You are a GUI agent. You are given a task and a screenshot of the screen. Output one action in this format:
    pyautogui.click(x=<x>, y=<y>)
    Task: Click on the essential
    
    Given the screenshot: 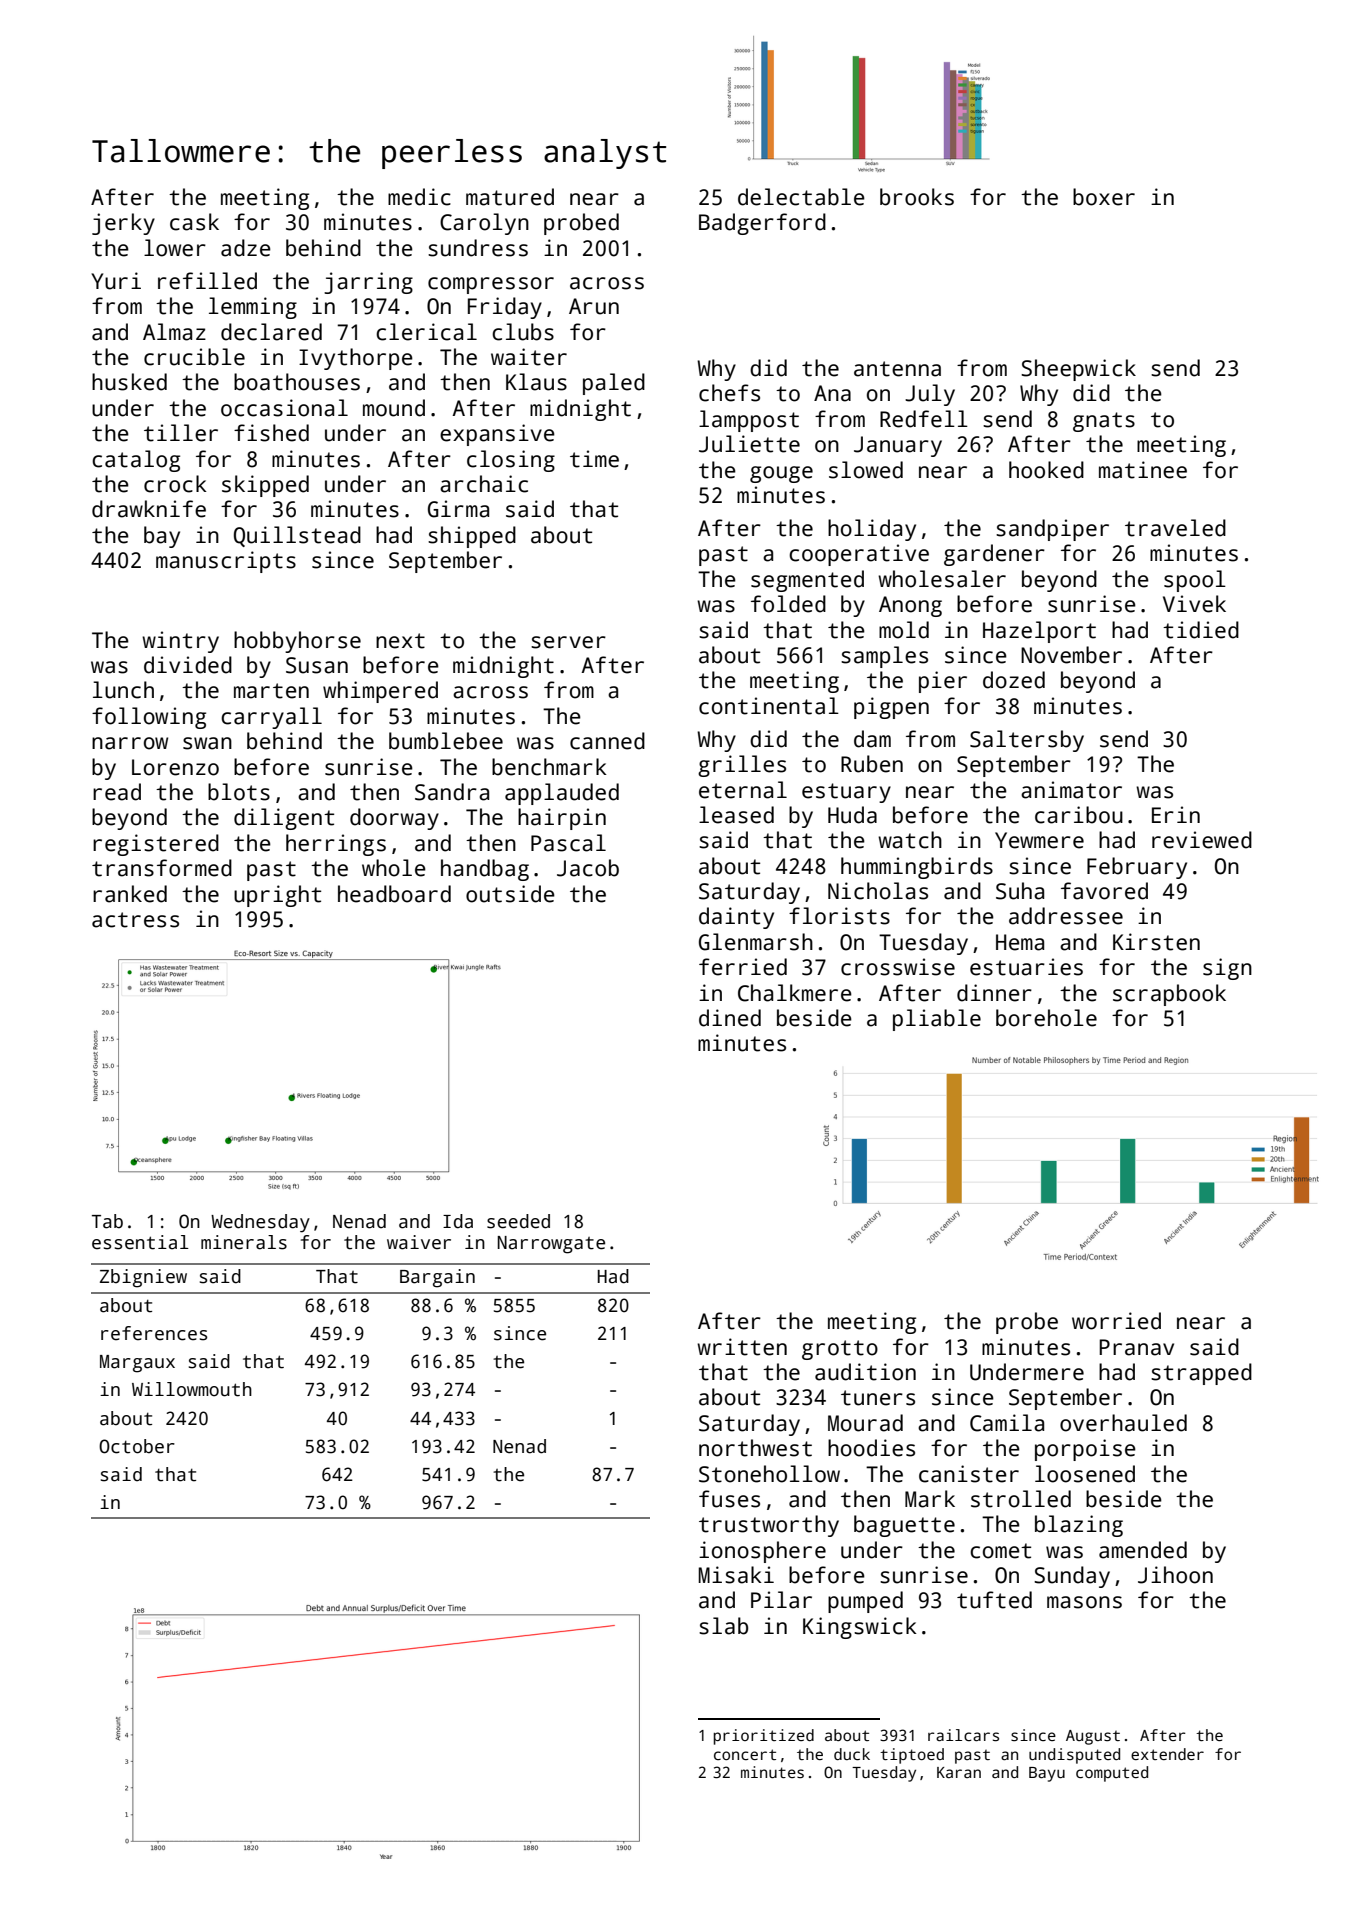 What is the action you would take?
    pyautogui.click(x=140, y=1242)
